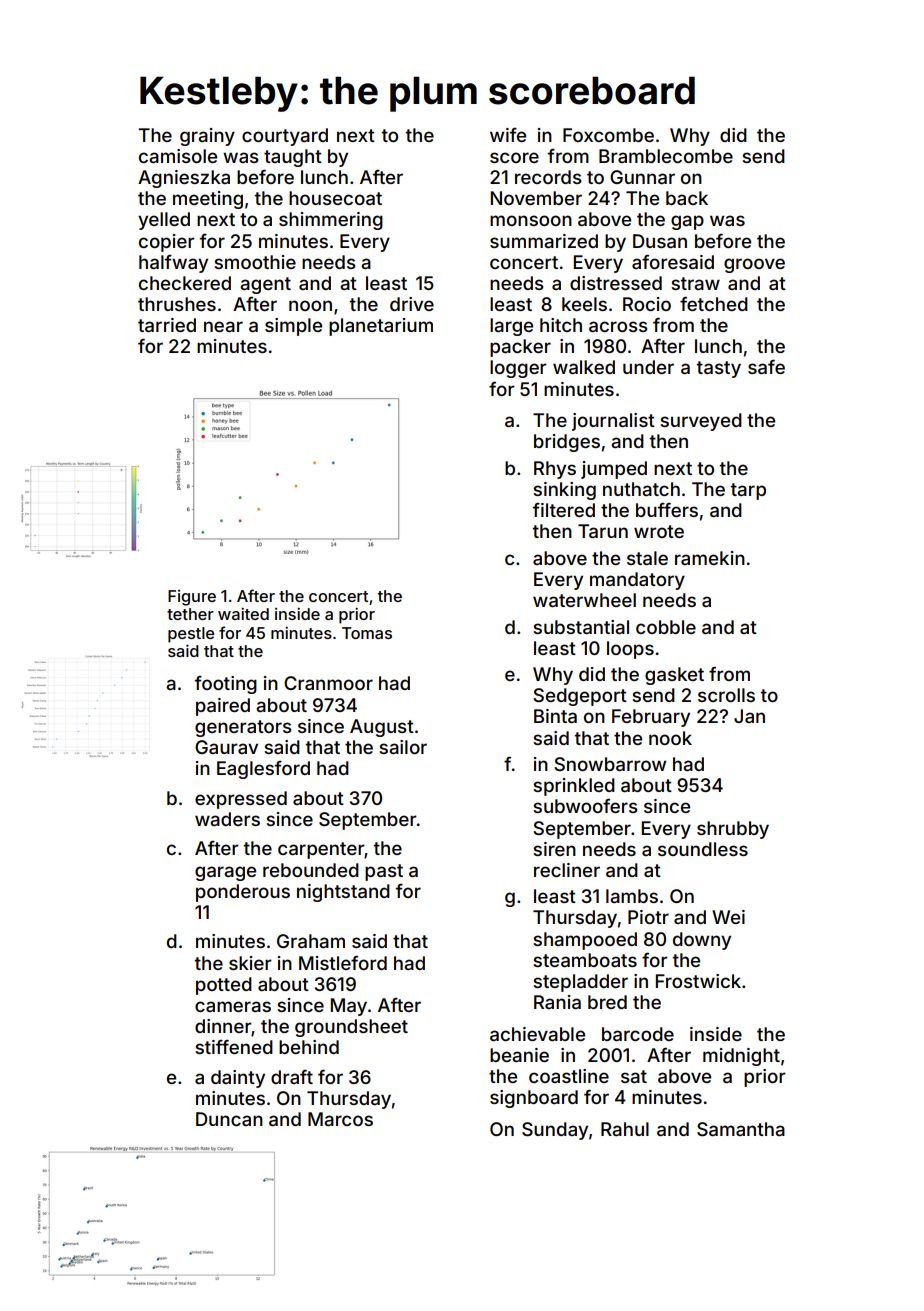 This screenshot has width=924, height=1311. I want to click on substantial, so click(581, 627).
